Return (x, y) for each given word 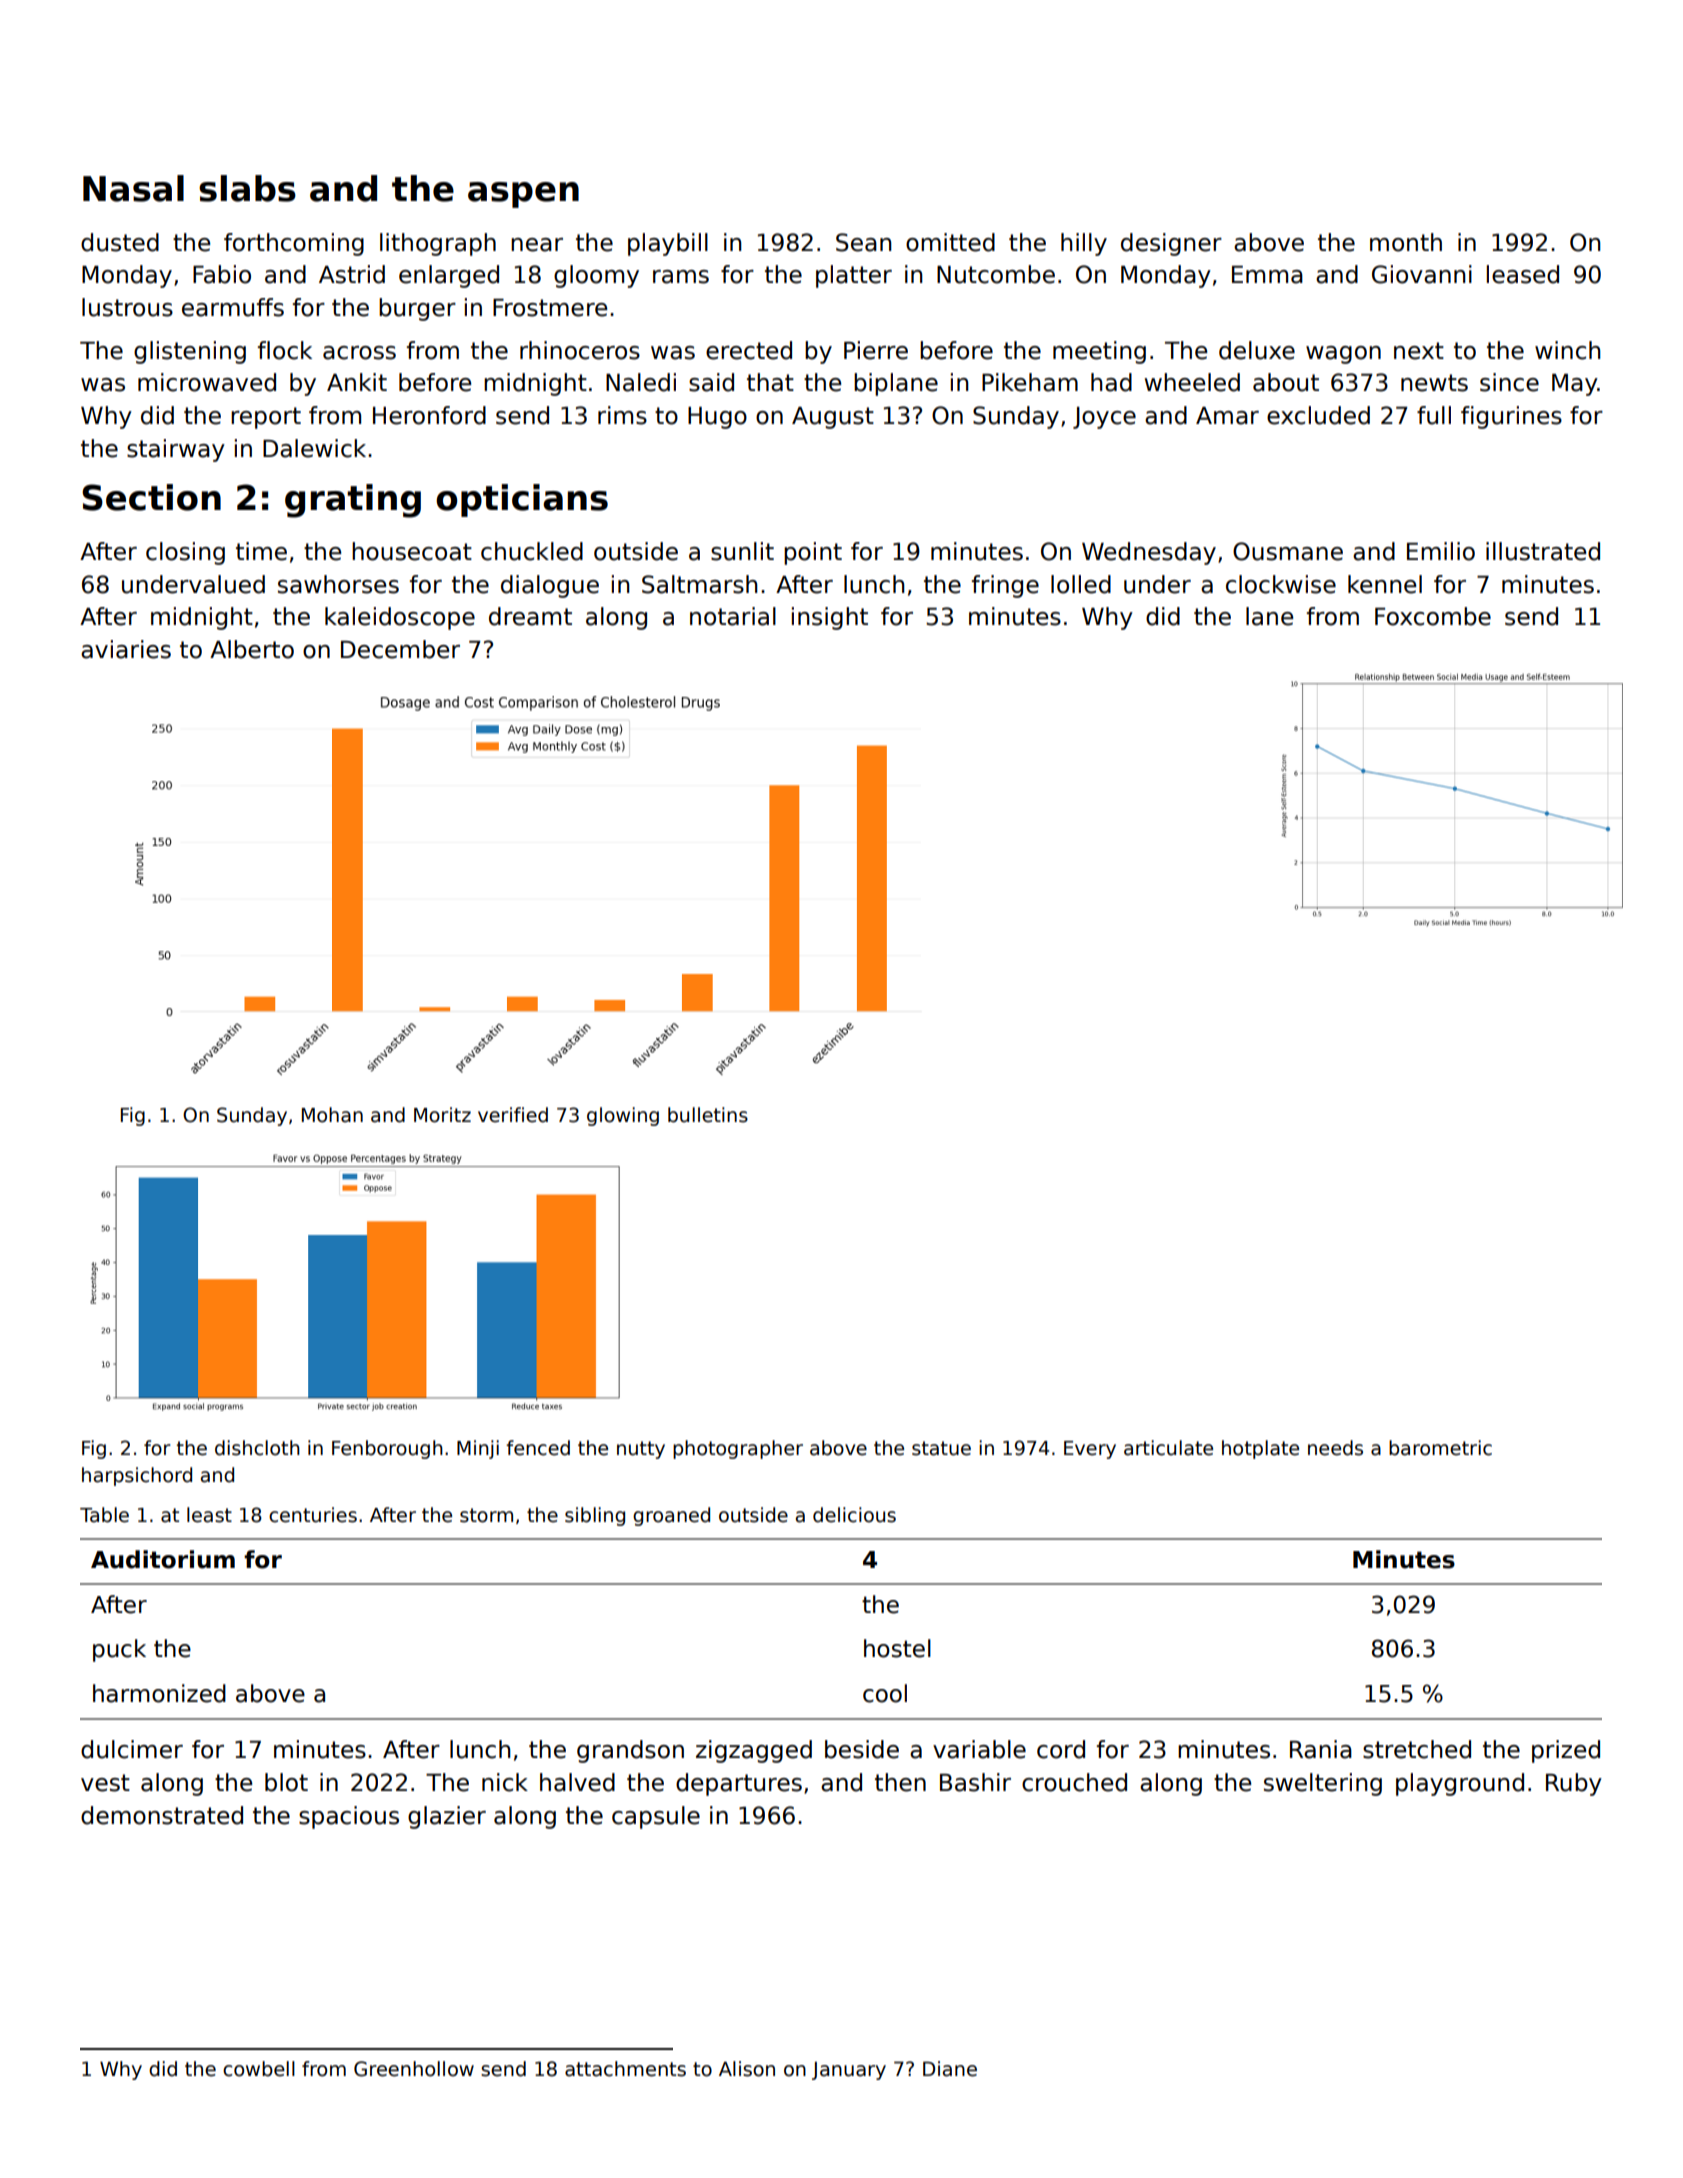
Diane (950, 2069)
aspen (523, 195)
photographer (738, 1449)
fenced (538, 1448)
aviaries (126, 649)
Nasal (133, 188)
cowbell (259, 2069)
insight (830, 618)
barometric (1440, 1448)
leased (1523, 274)
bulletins (708, 1115)
